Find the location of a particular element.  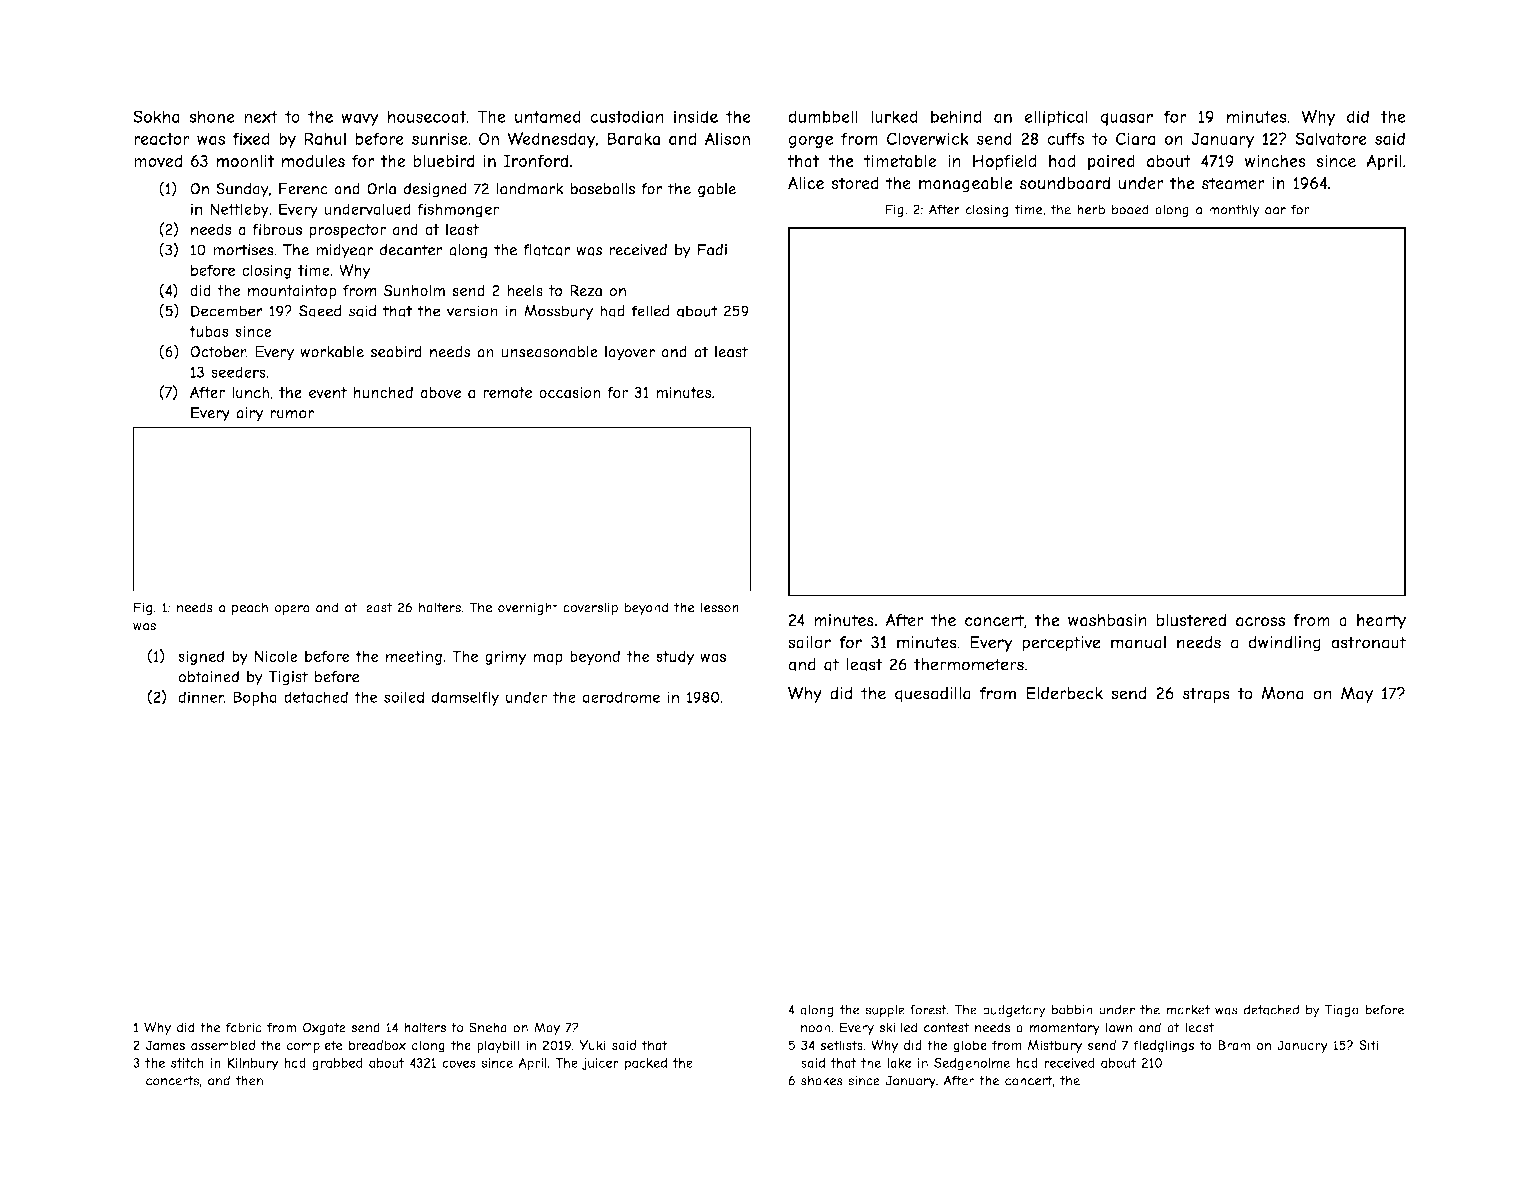

Tiago is located at coordinates (1342, 1010).
